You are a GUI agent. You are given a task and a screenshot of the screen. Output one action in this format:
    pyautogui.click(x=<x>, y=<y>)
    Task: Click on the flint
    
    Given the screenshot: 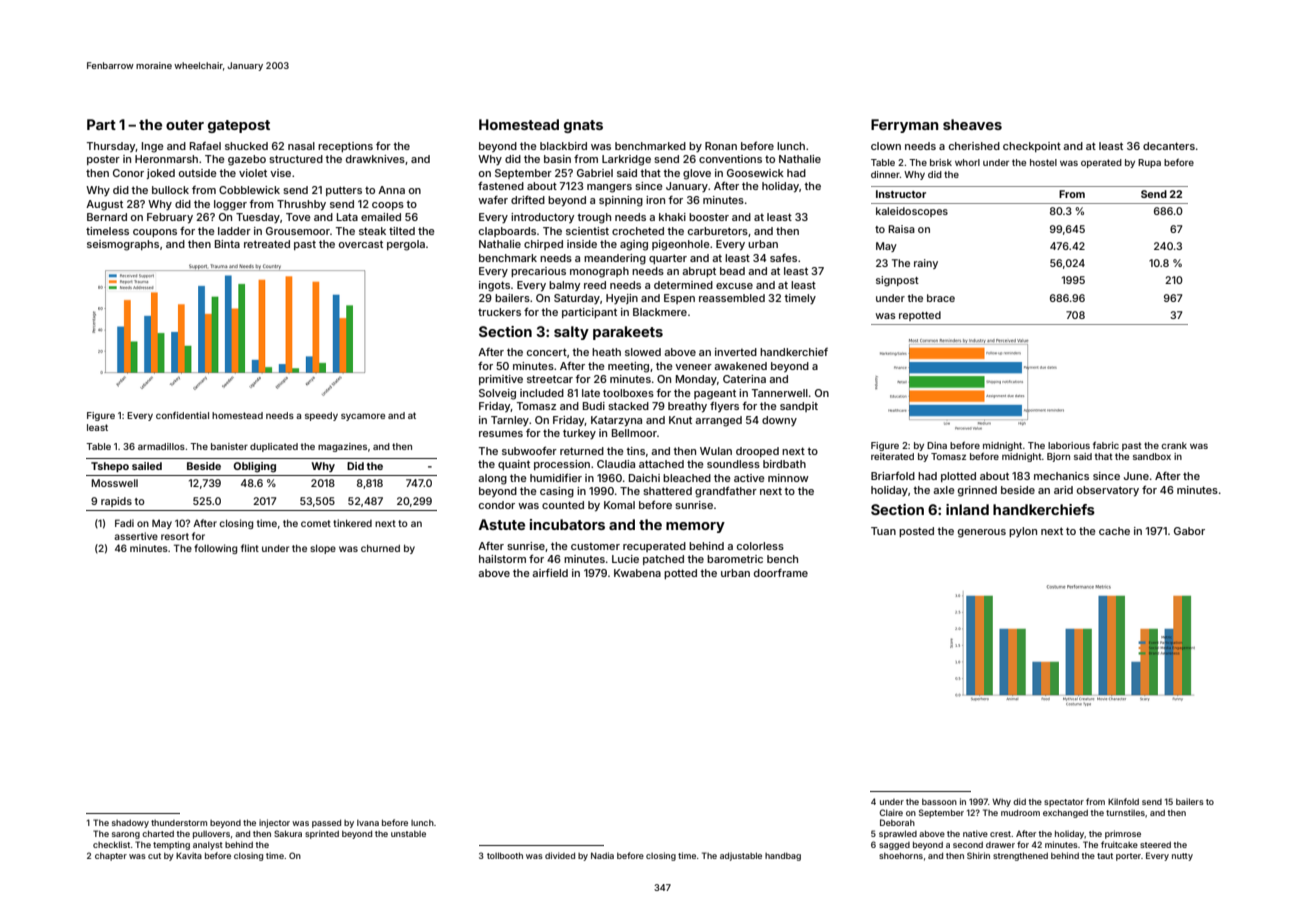 What is the action you would take?
    pyautogui.click(x=250, y=548)
